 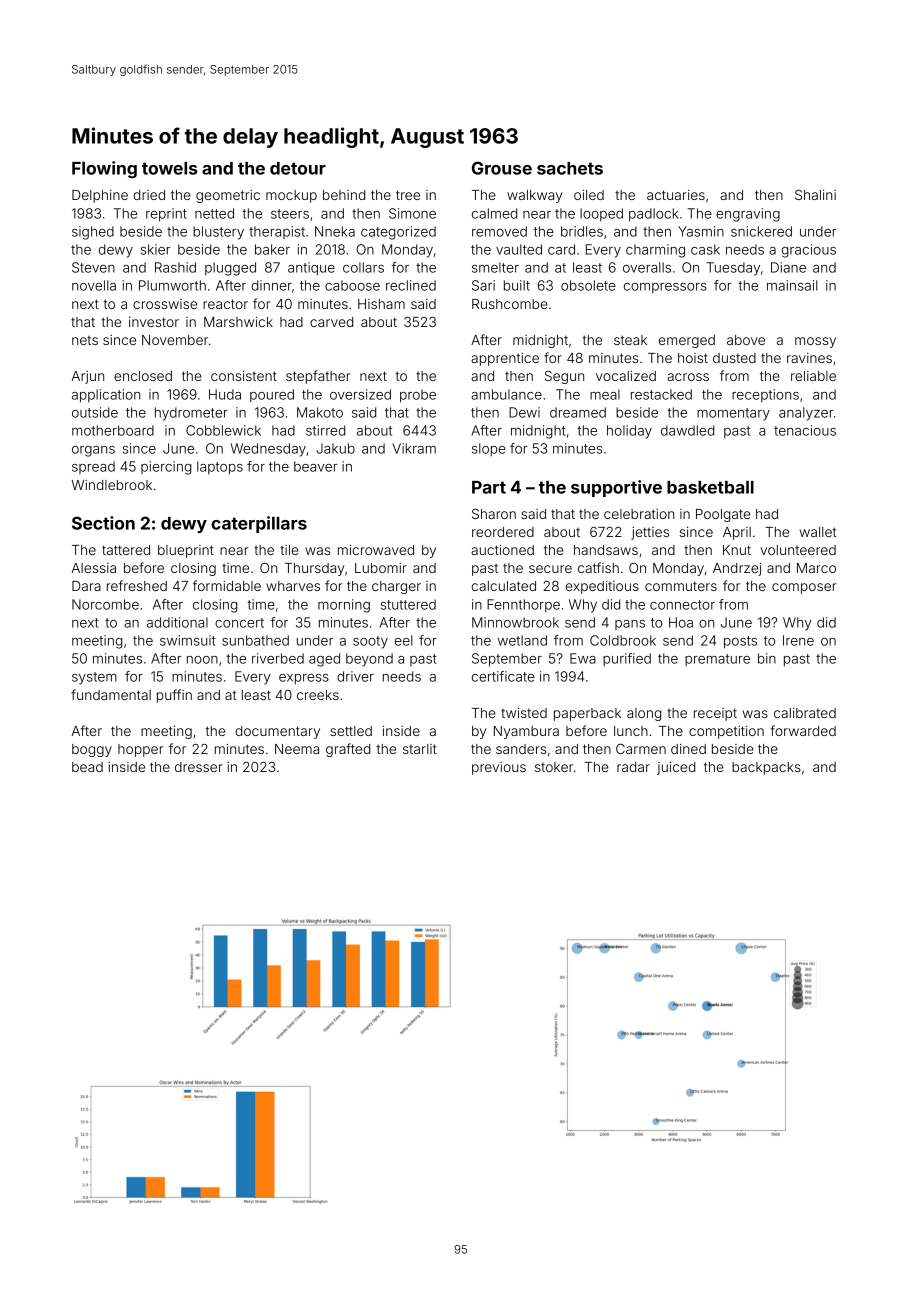 What do you see at coordinates (723, 515) in the page?
I see `Poolgate` at bounding box center [723, 515].
